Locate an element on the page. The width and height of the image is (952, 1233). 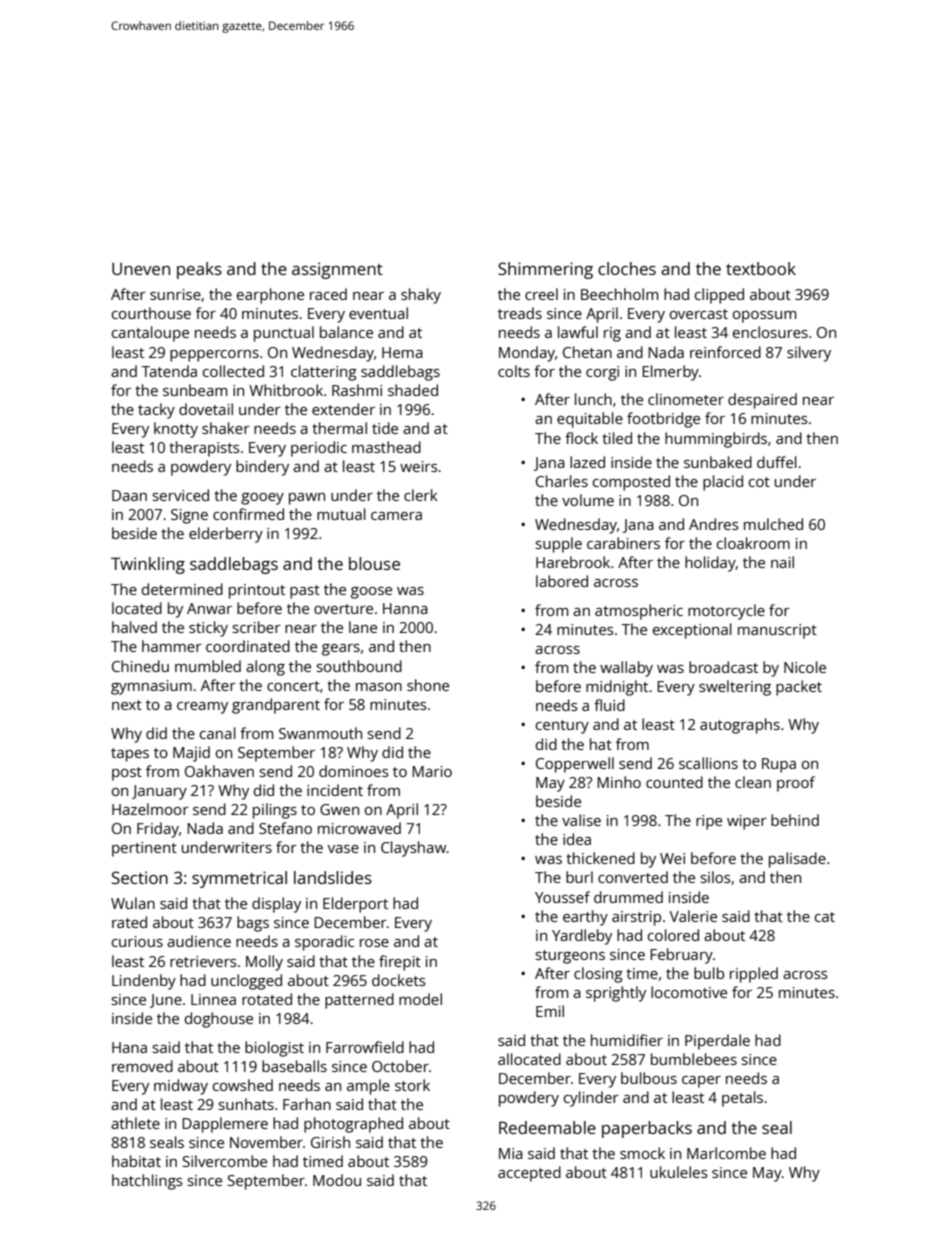
autographs is located at coordinates (740, 726).
